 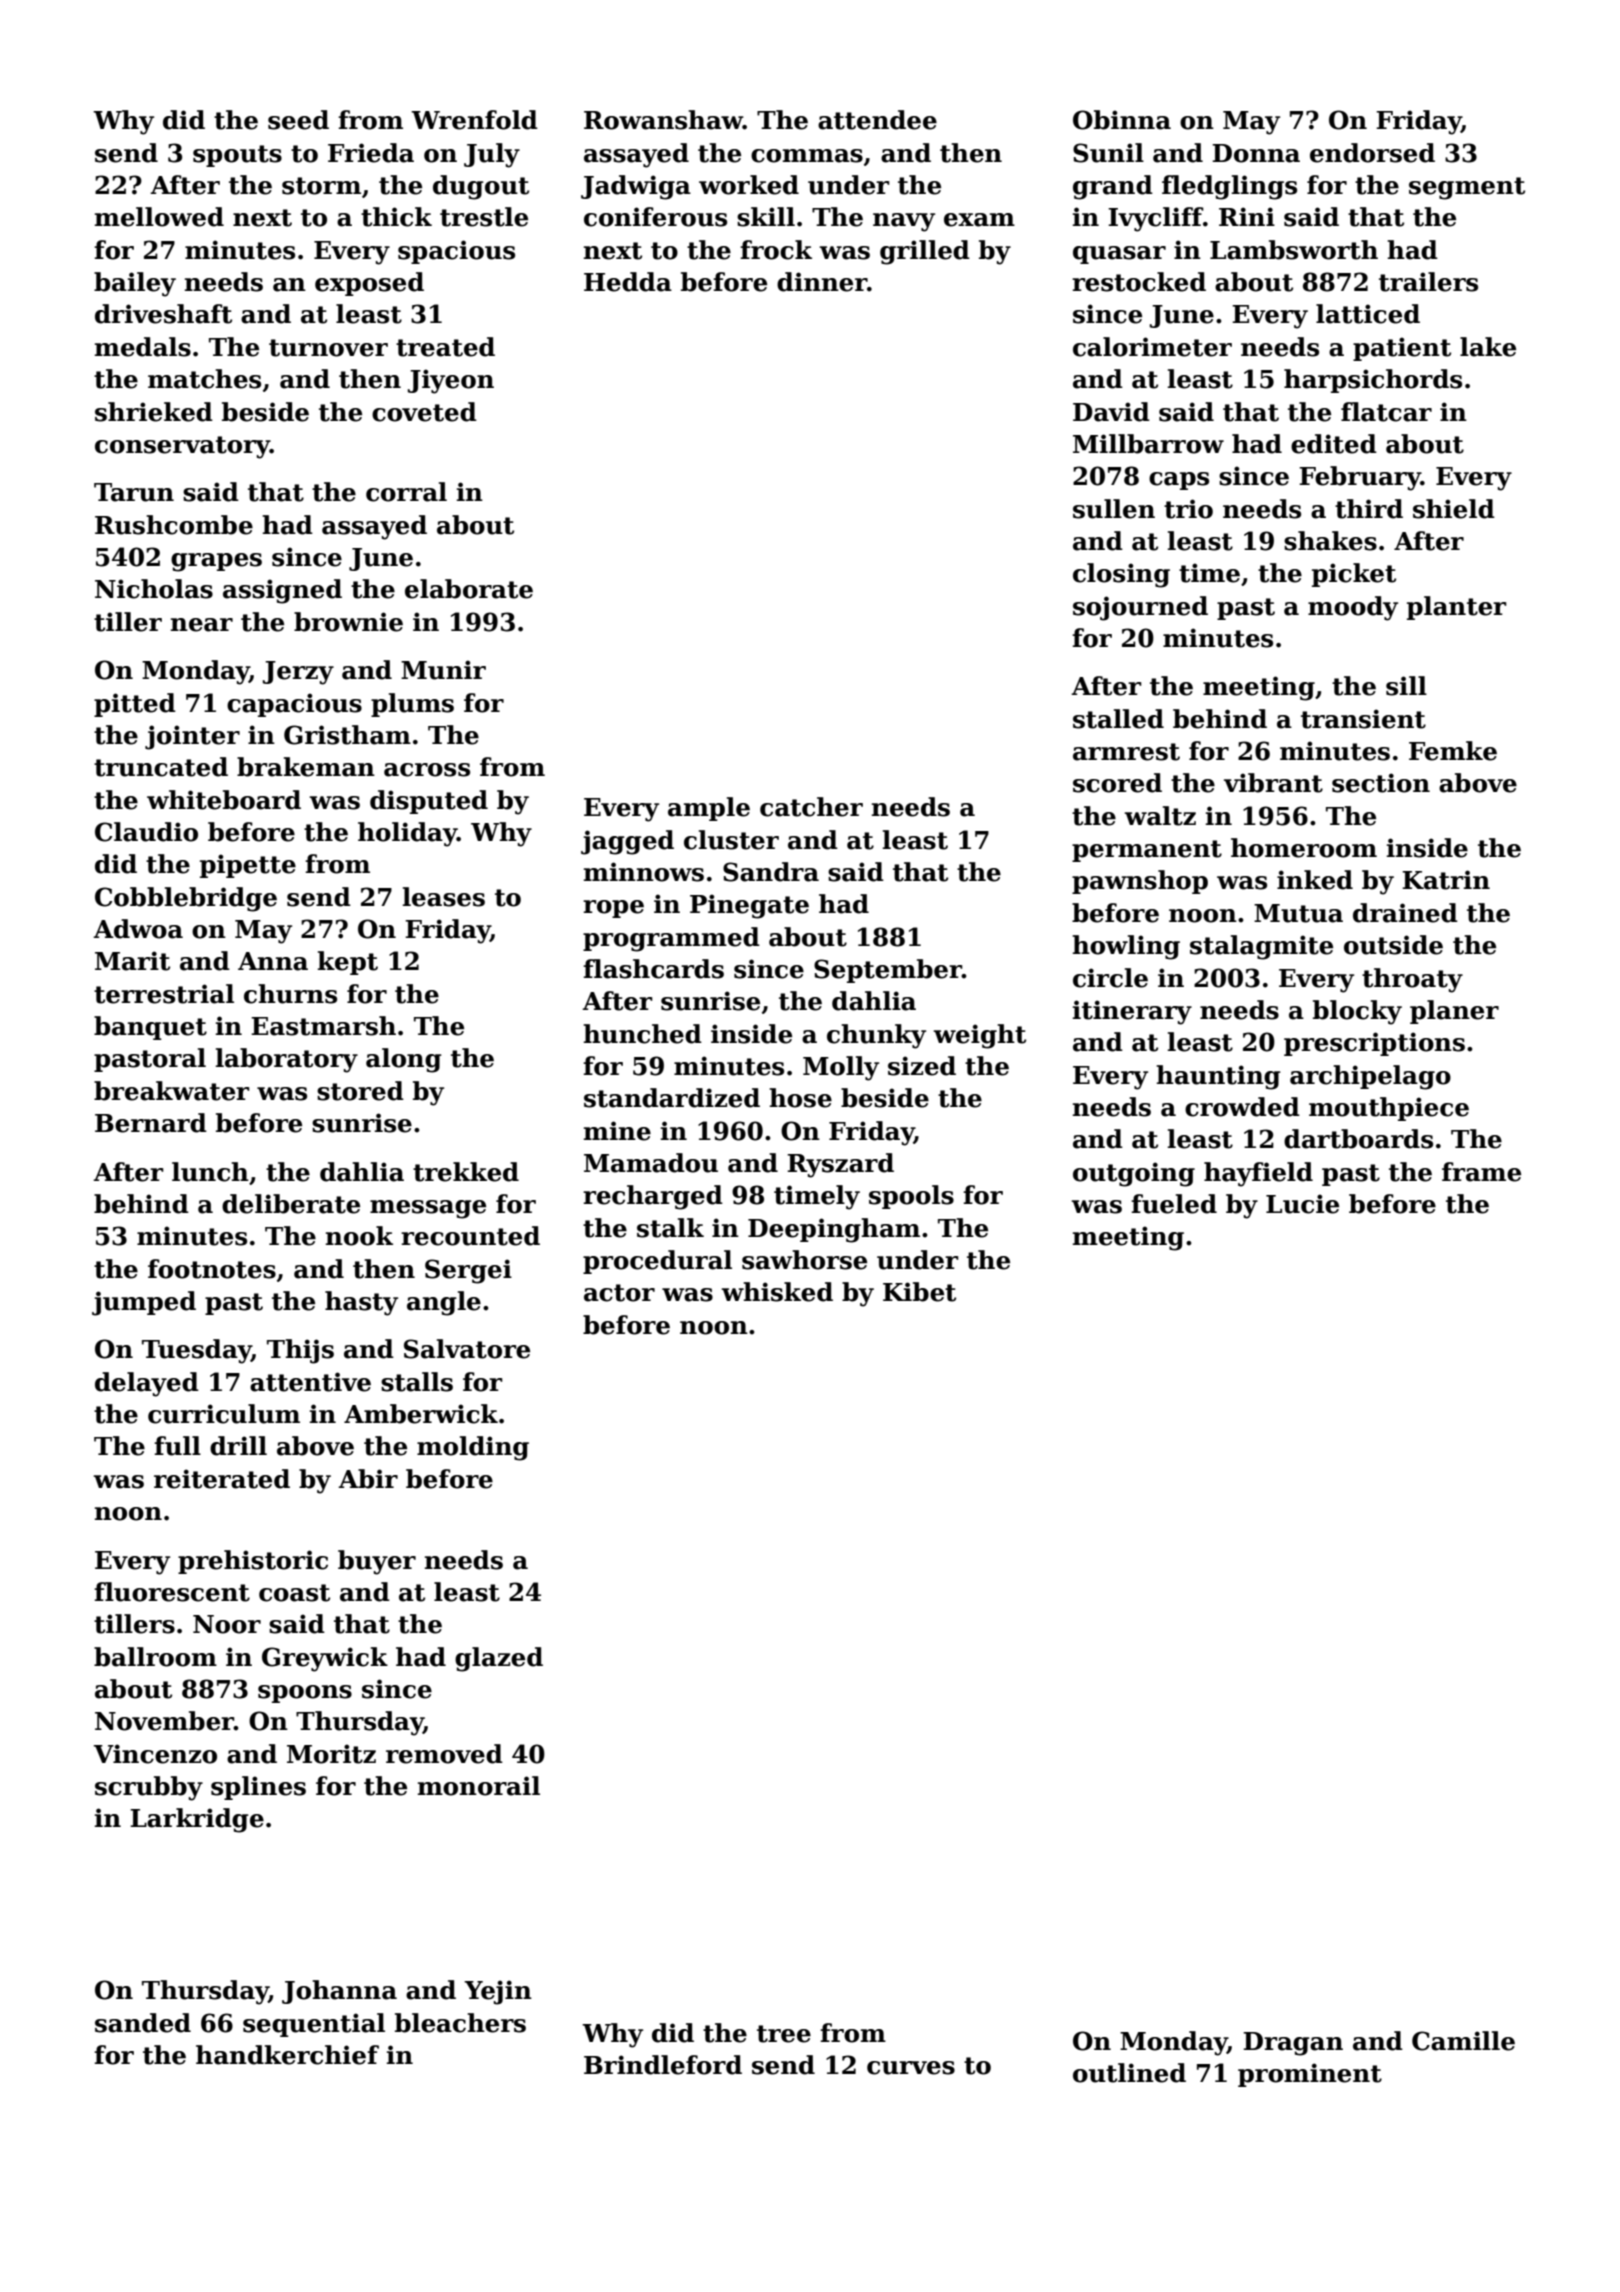 What do you see at coordinates (444, 1754) in the image?
I see `removed` at bounding box center [444, 1754].
